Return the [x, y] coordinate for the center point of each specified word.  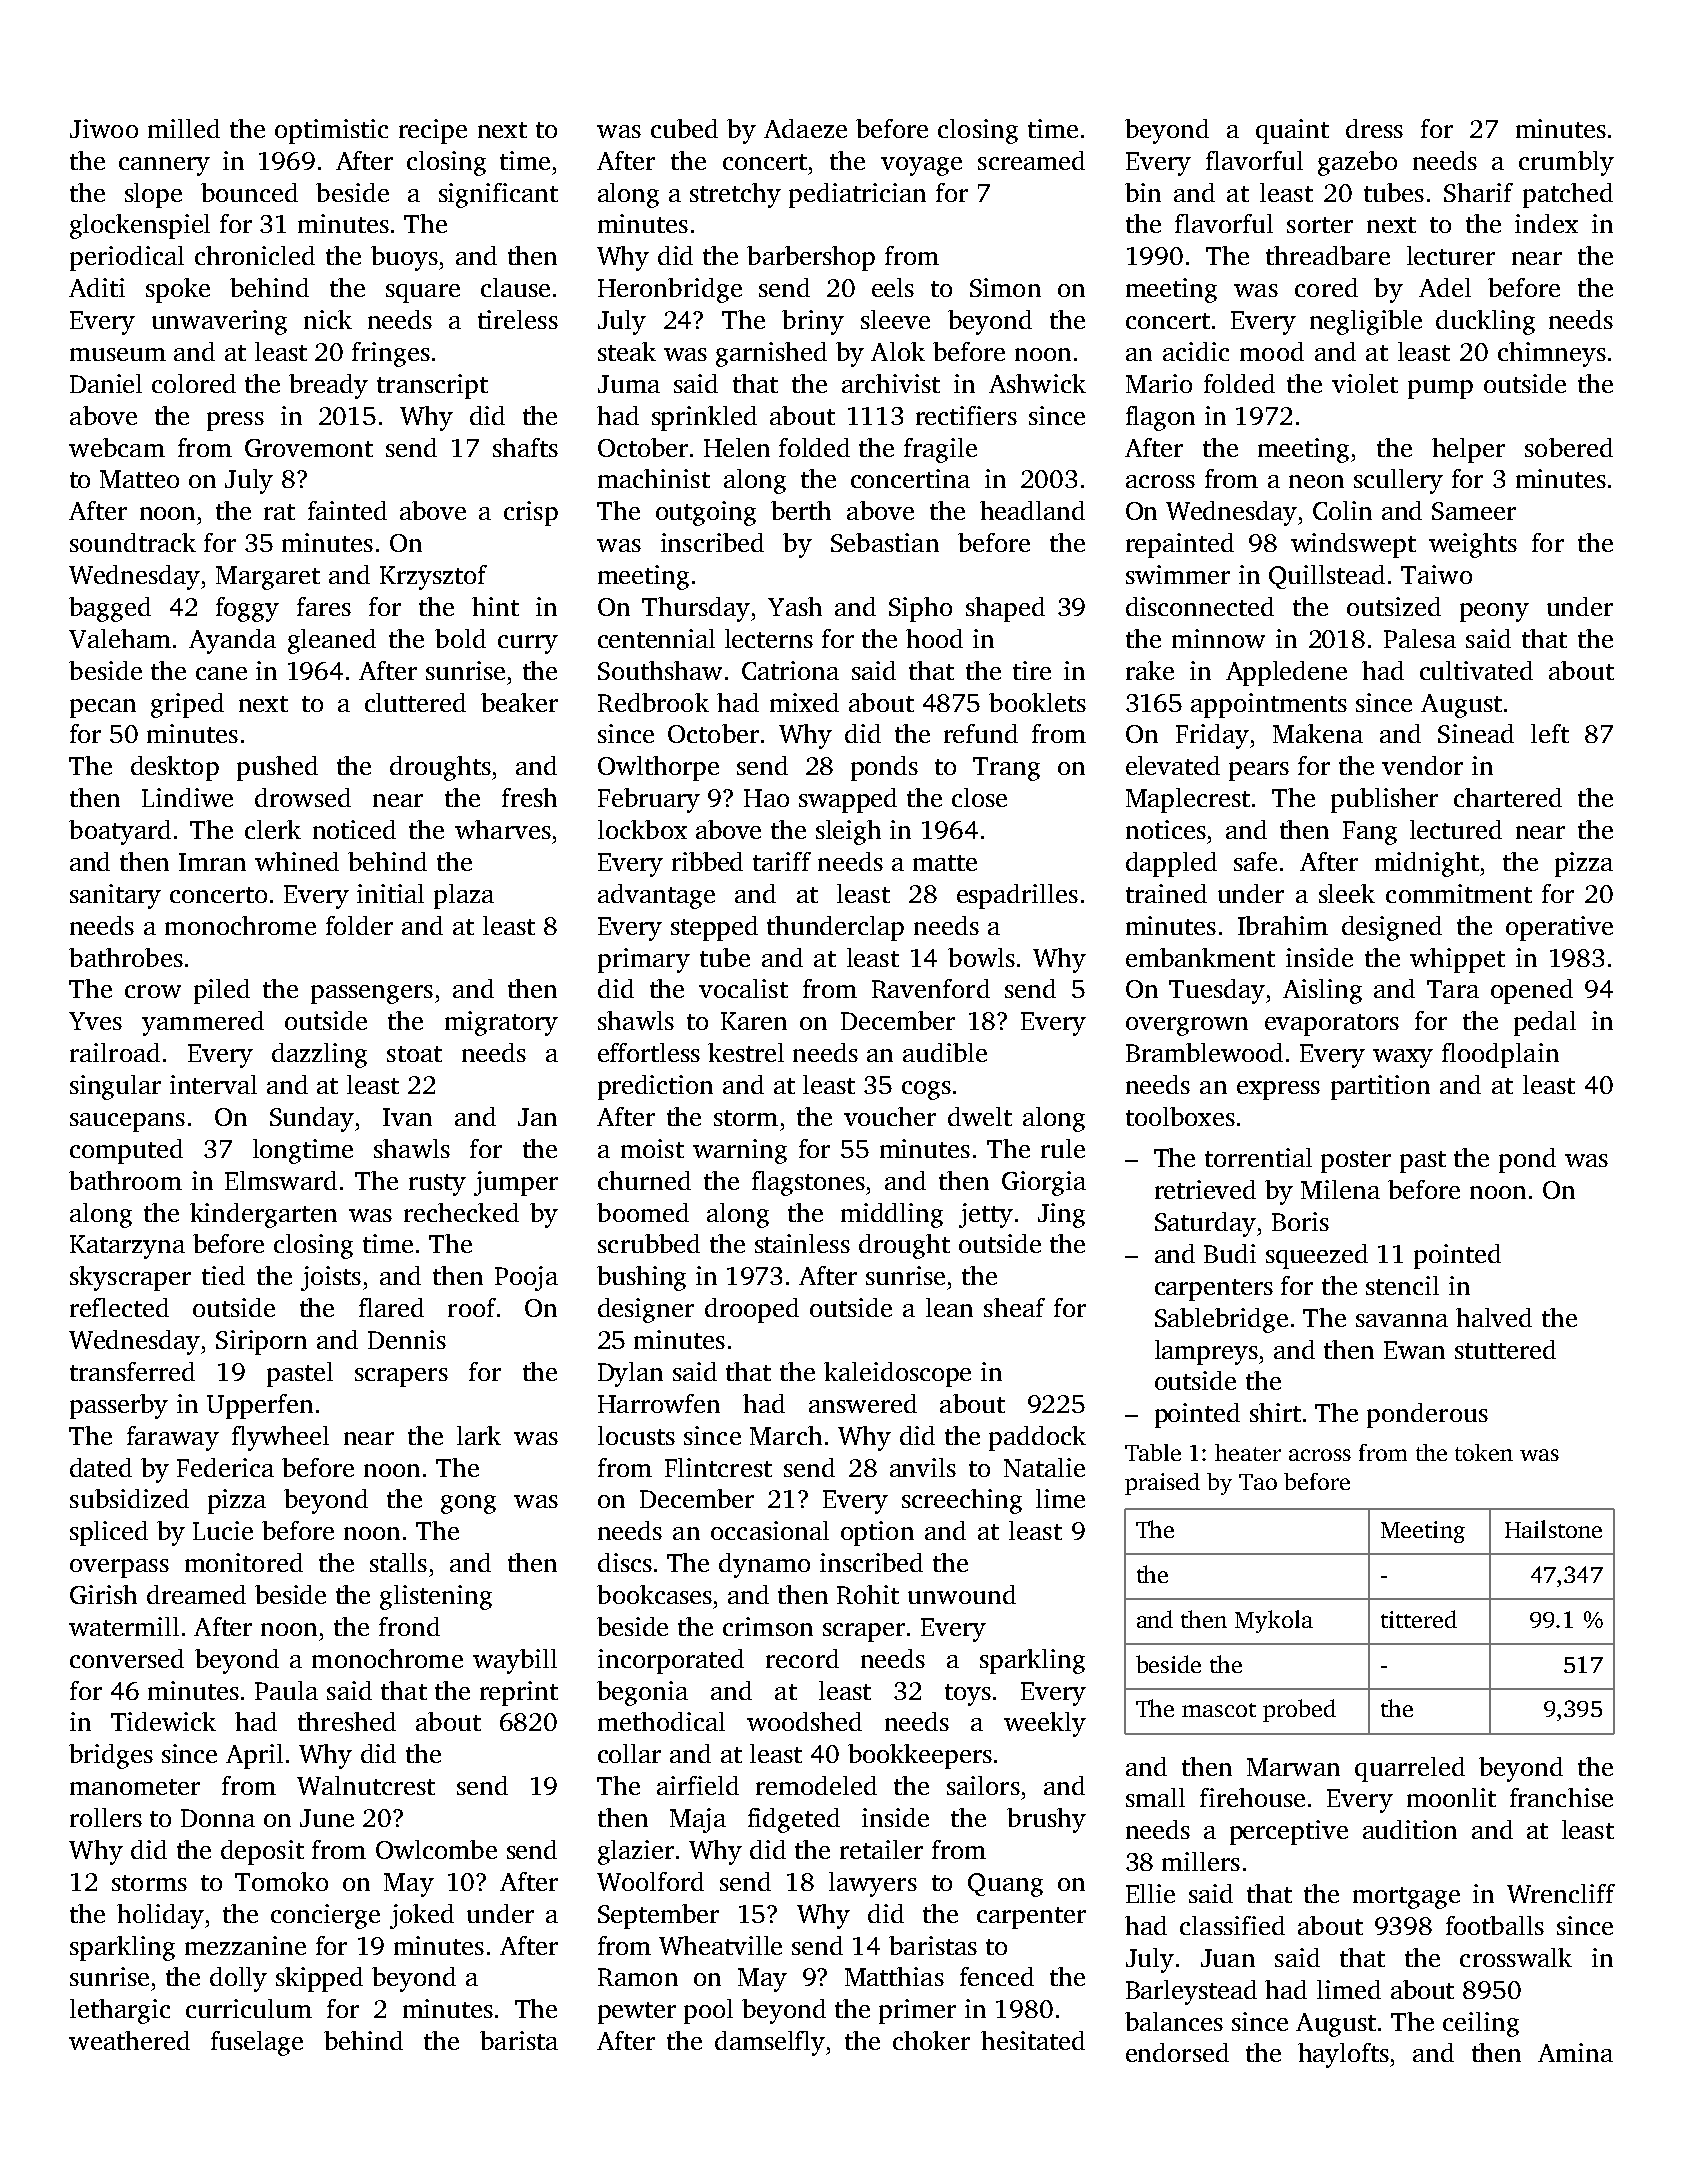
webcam [117, 447]
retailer [881, 1849]
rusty [437, 1185]
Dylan [630, 1374]
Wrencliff [1561, 1893]
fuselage [257, 2043]
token [1484, 1452]
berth [801, 510]
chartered [1508, 797]
